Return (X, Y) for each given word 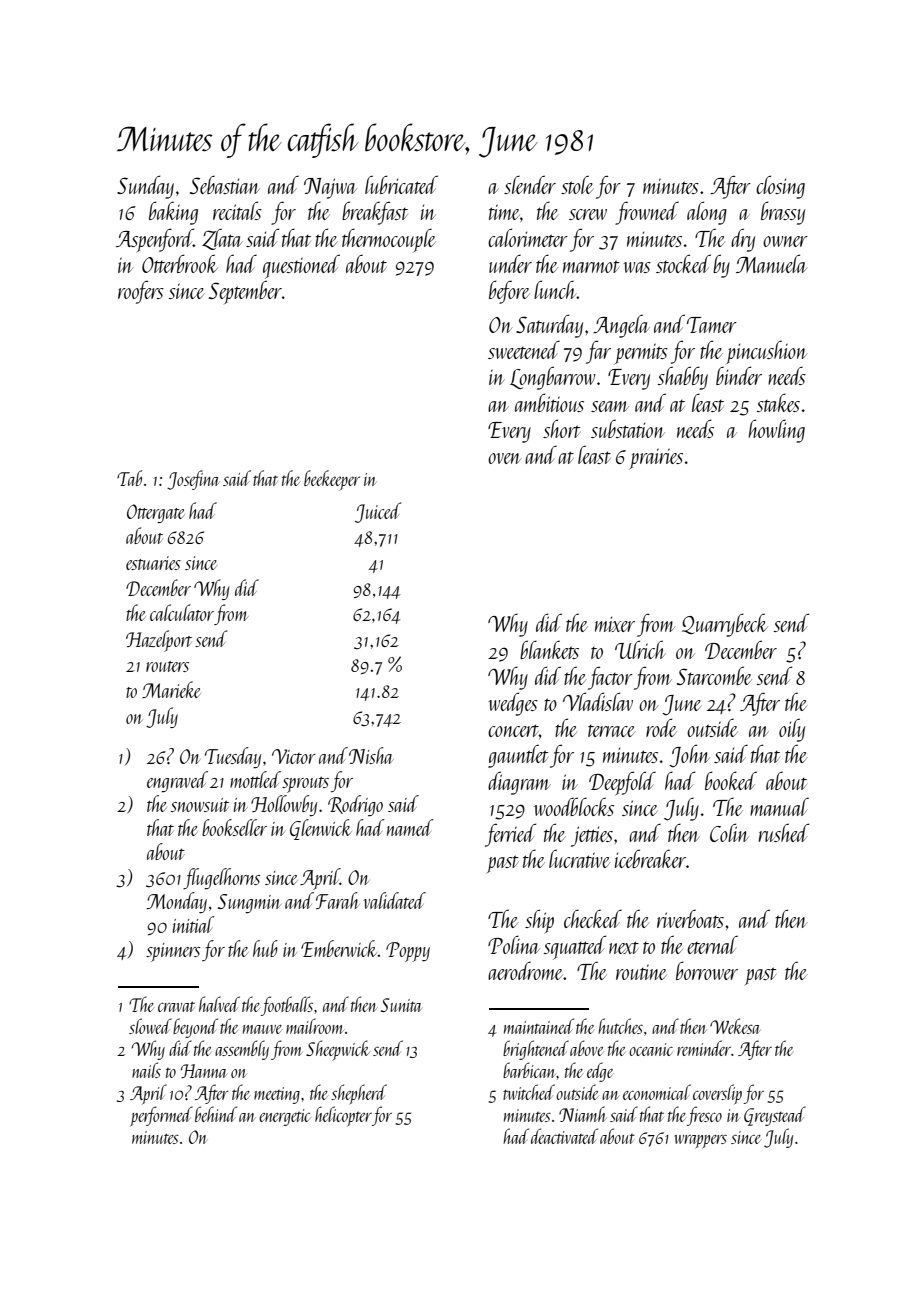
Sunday (145, 187)
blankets (549, 649)
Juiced (378, 512)
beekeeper (332, 480)
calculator (182, 612)
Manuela (772, 263)
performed (161, 1116)
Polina (514, 944)
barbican (530, 1070)
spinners (173, 952)
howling (777, 431)
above (586, 1048)
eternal (712, 944)
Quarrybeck (725, 625)
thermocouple (389, 240)
